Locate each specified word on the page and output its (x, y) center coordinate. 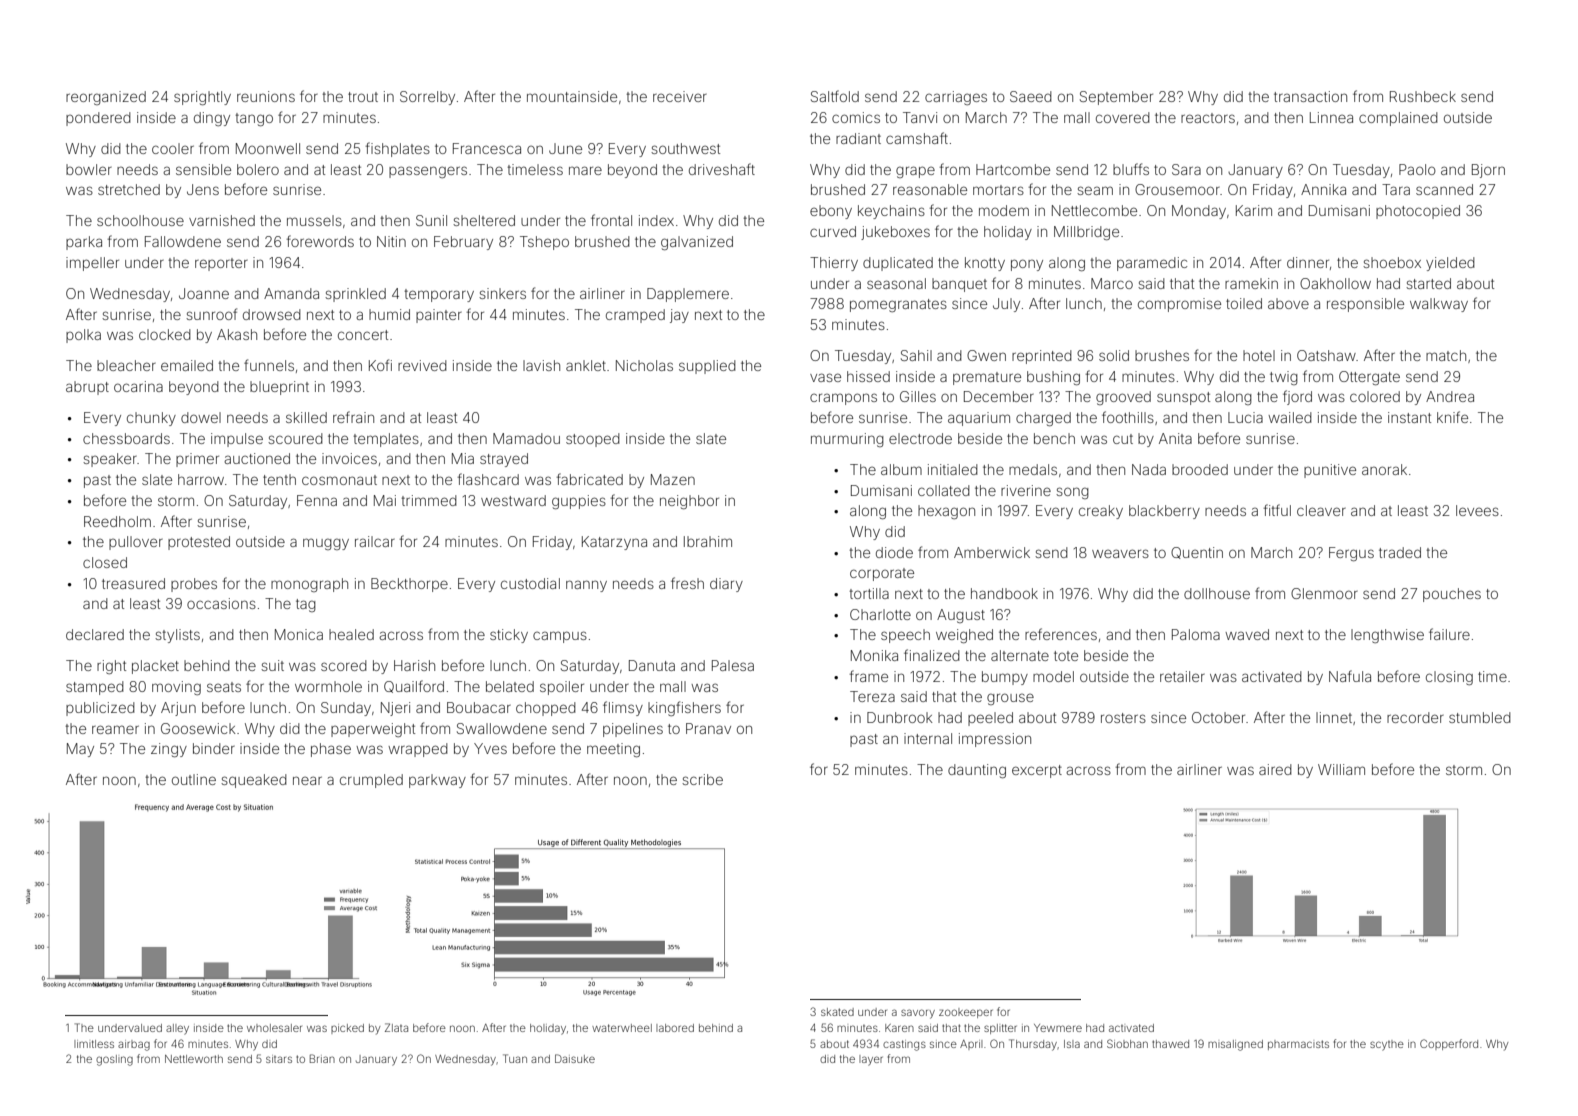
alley (177, 1029)
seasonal (896, 283)
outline (194, 779)
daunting (977, 771)
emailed (187, 365)
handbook (1004, 593)
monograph (309, 585)
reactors (1208, 118)
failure (1449, 634)
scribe (702, 779)
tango (254, 119)
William (1341, 769)
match (1446, 355)
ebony (831, 212)
